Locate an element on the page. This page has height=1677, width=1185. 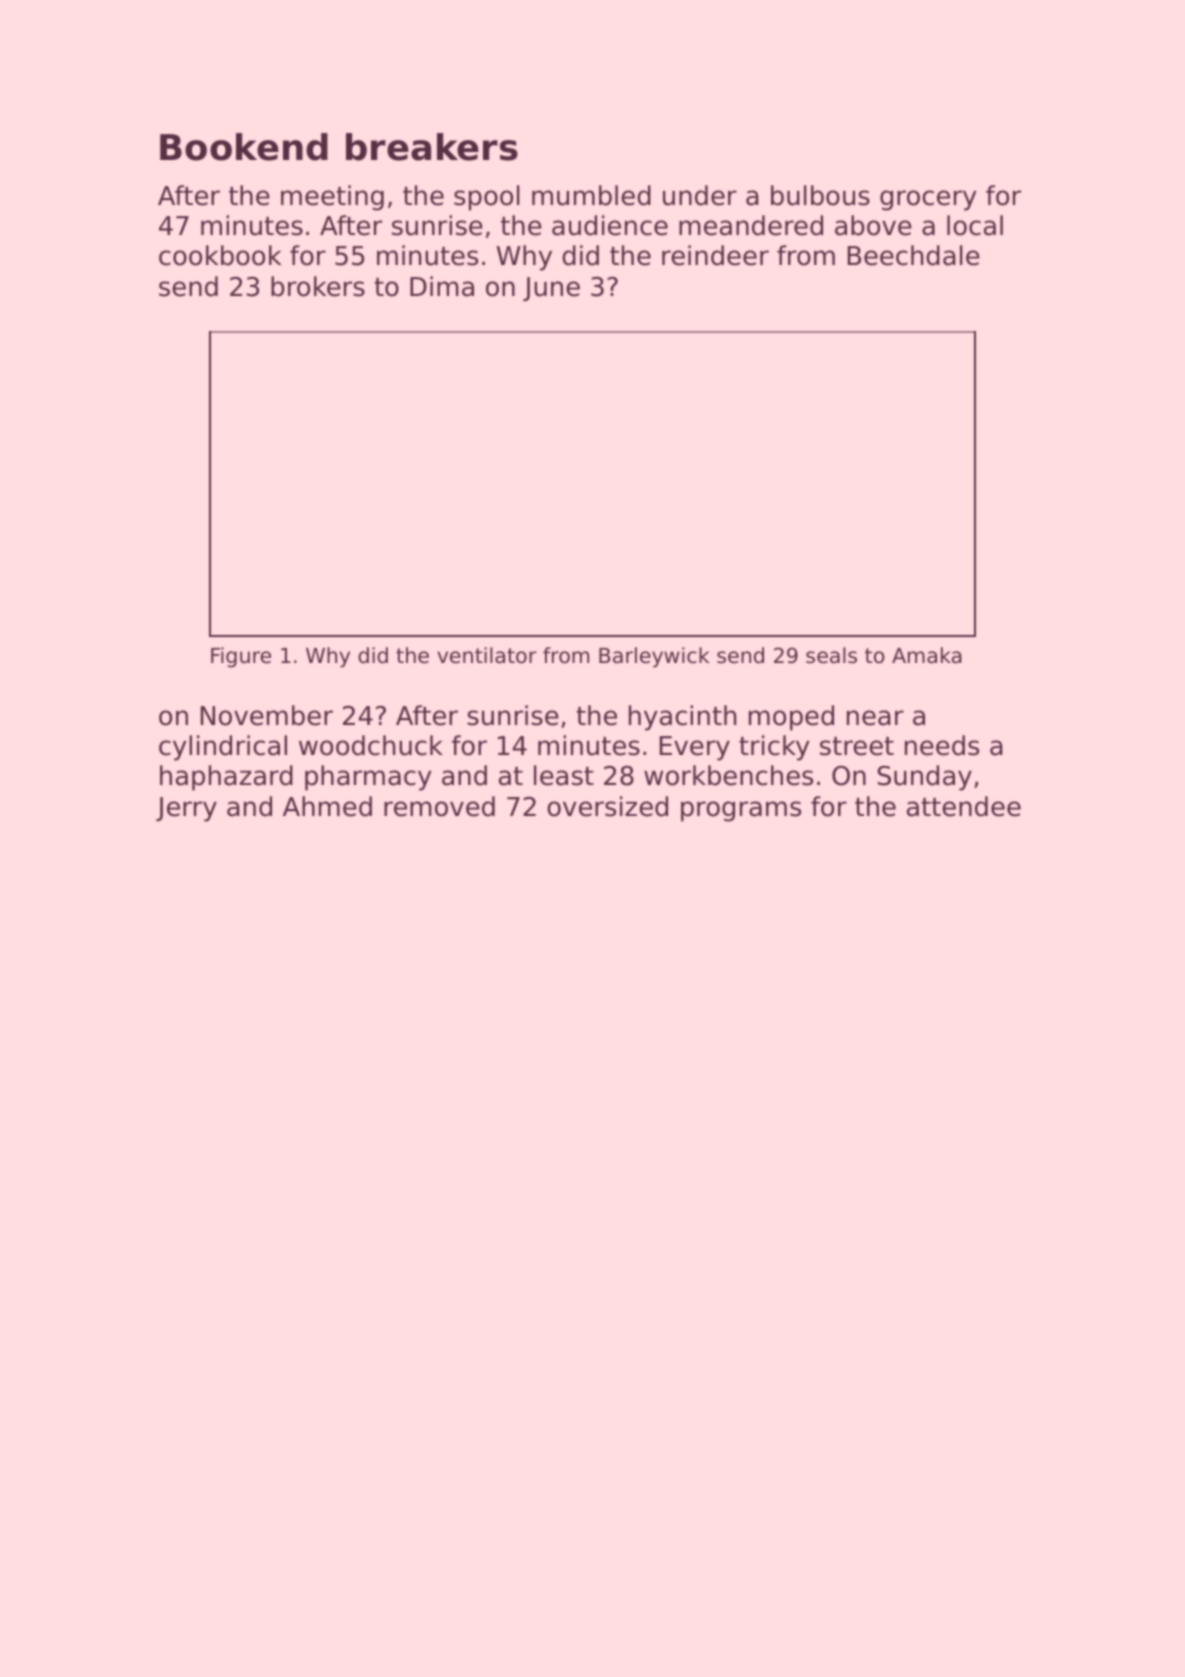
Barleywick is located at coordinates (654, 657).
